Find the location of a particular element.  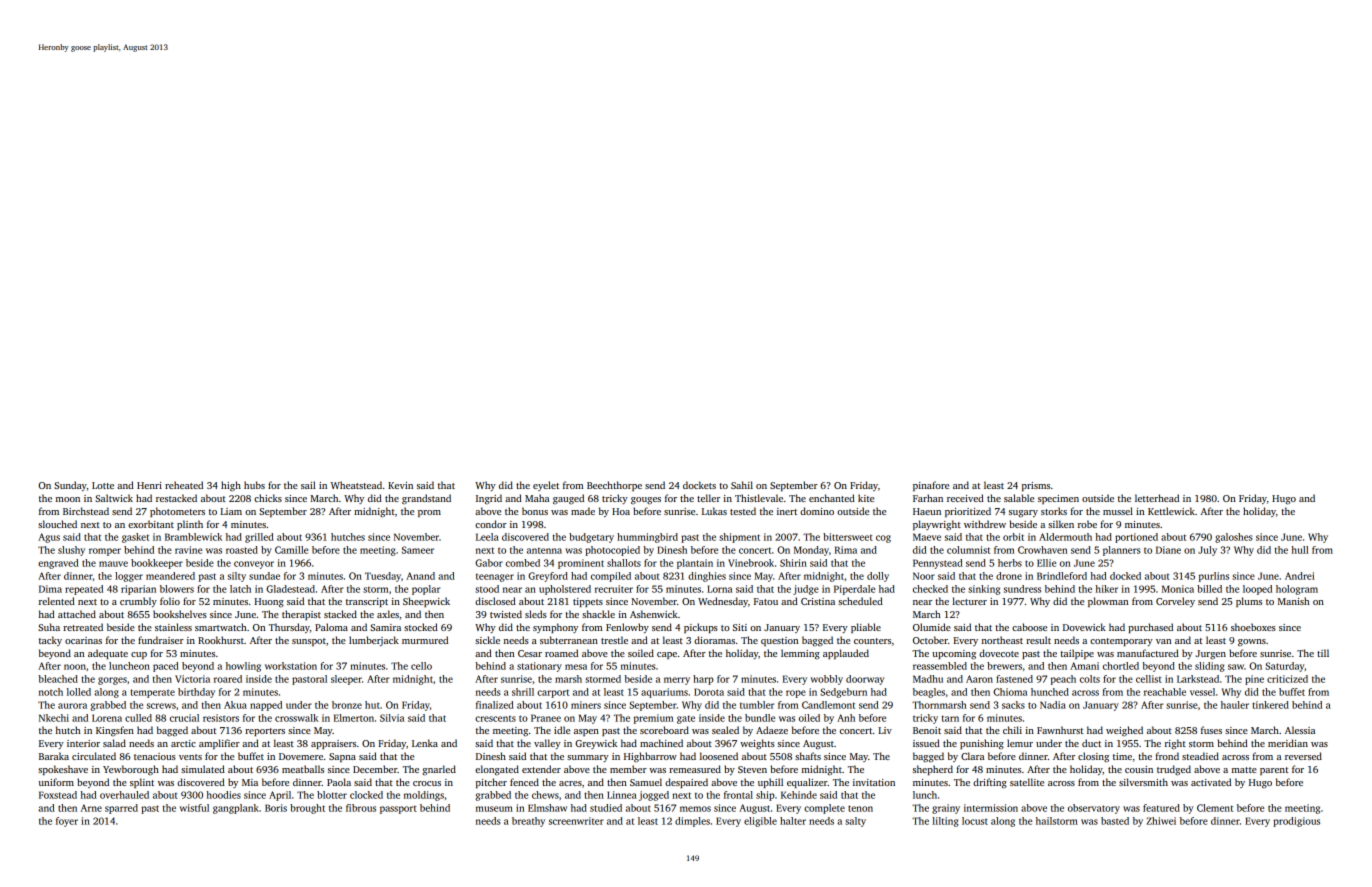

sunspot is located at coordinates (309, 642).
